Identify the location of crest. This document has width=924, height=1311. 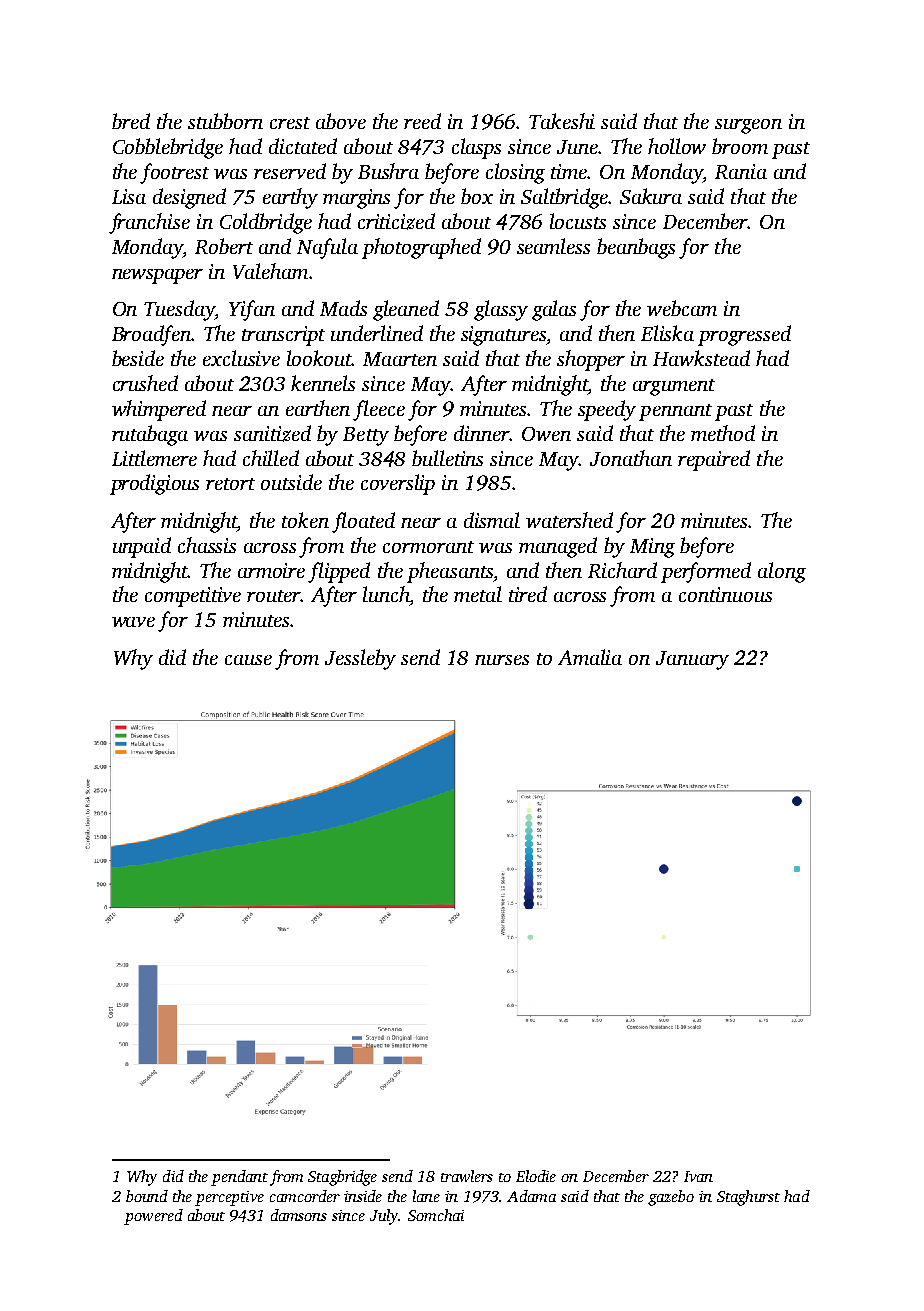
(290, 123).
